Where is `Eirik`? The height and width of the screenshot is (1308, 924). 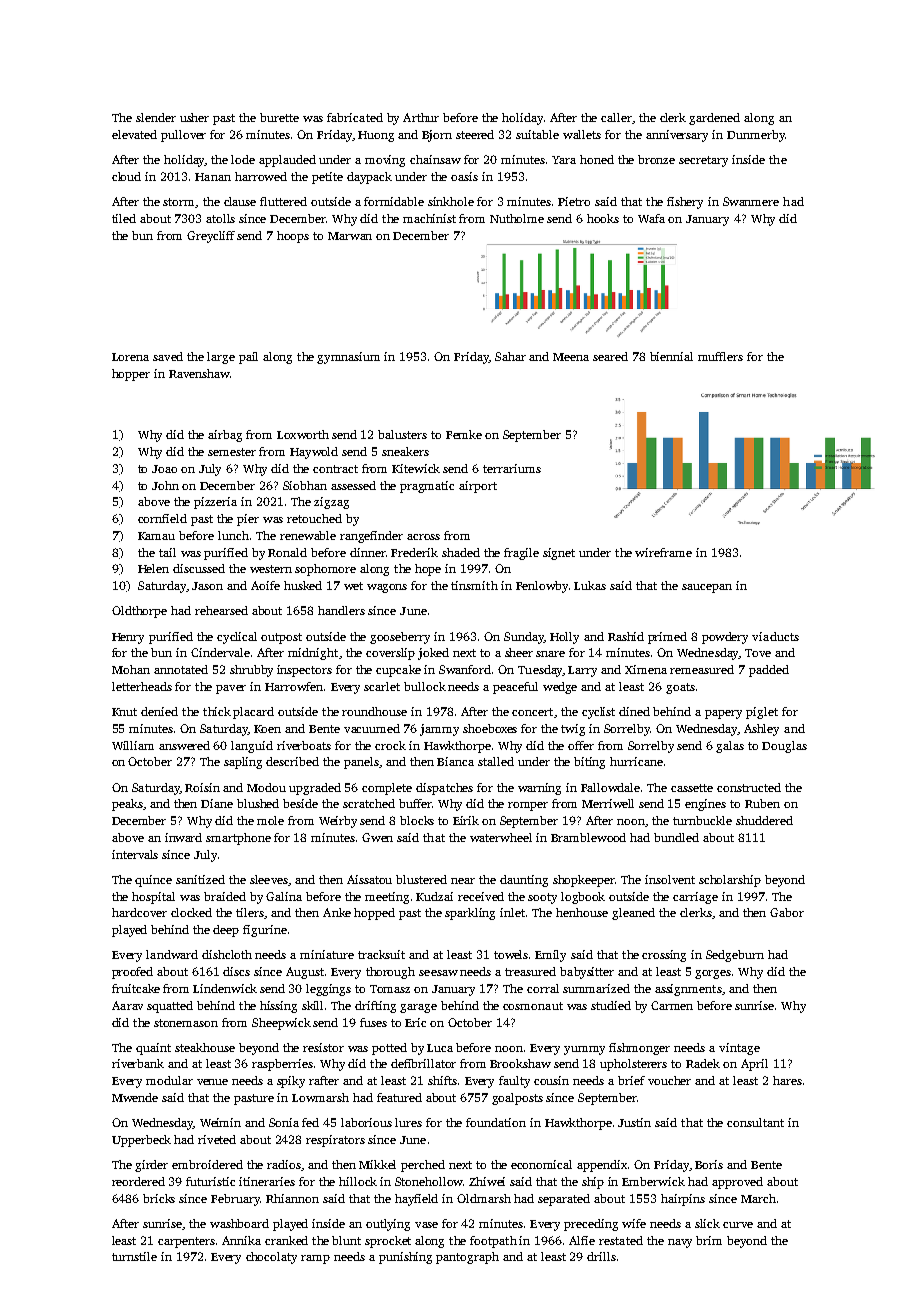
Eirik is located at coordinates (466, 820).
